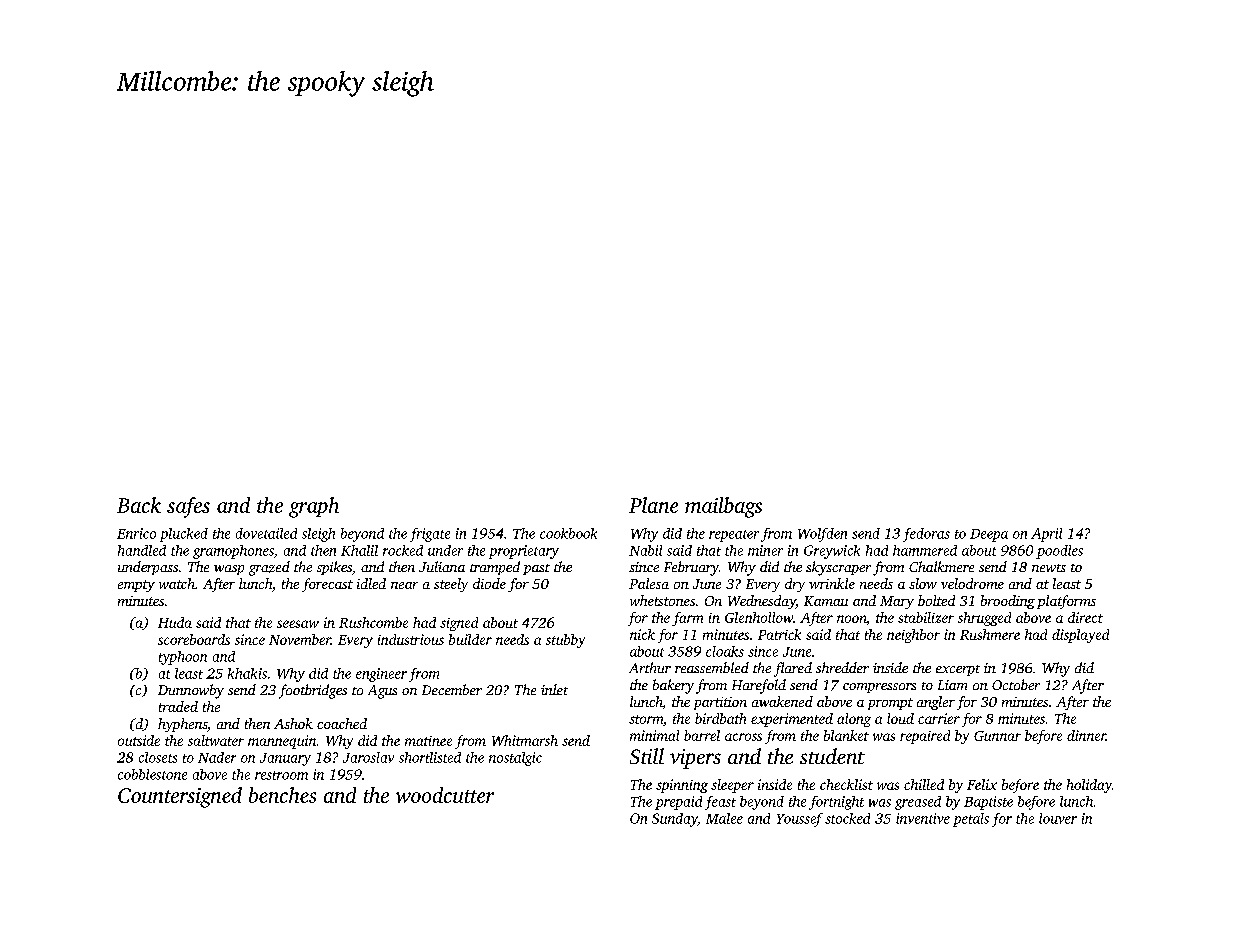  I want to click on Patrick, so click(779, 634).
